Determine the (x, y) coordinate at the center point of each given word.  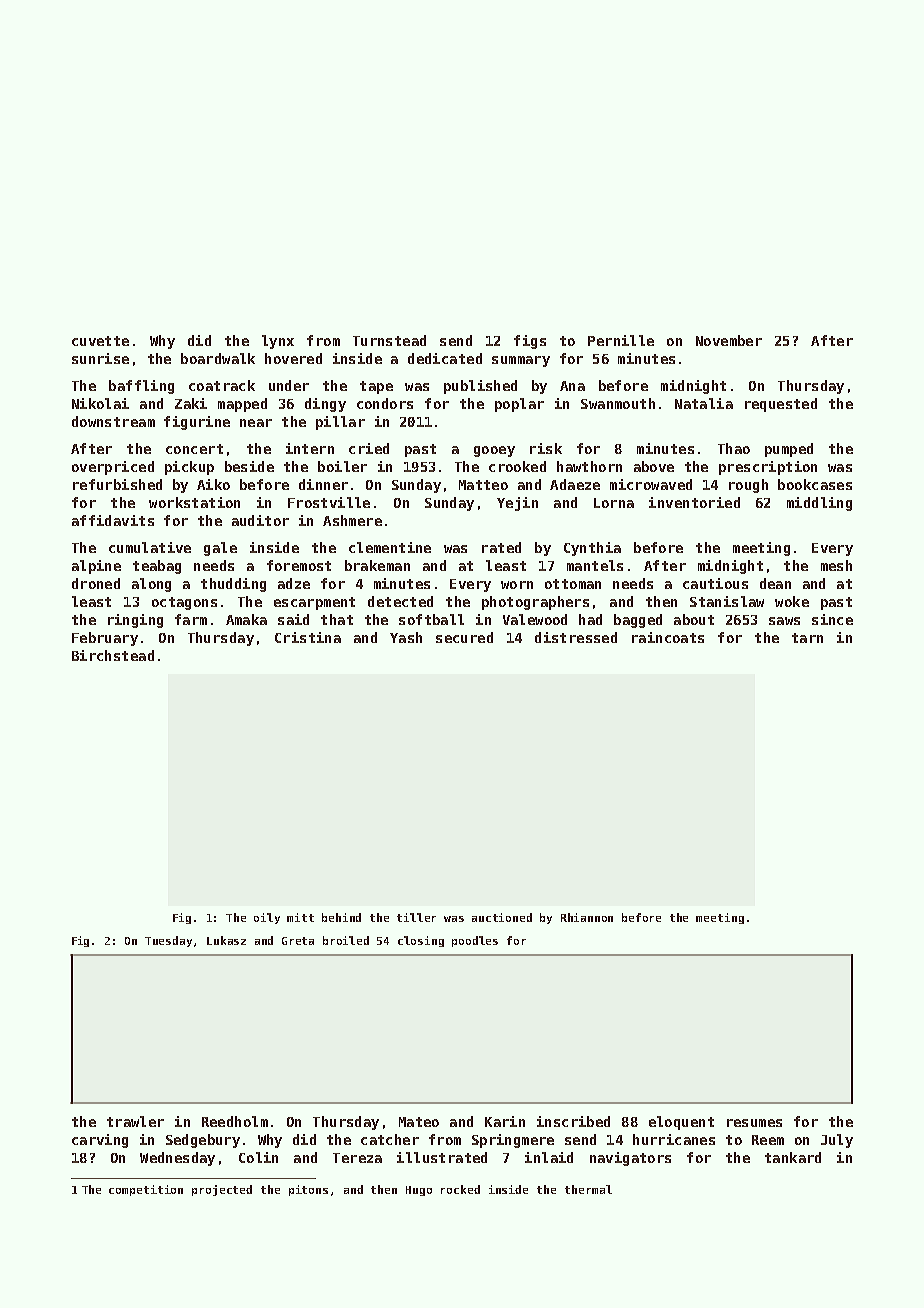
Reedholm (235, 1121)
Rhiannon (587, 917)
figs (530, 342)
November (729, 340)
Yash (406, 637)
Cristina (308, 637)
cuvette (100, 341)
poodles (475, 941)
